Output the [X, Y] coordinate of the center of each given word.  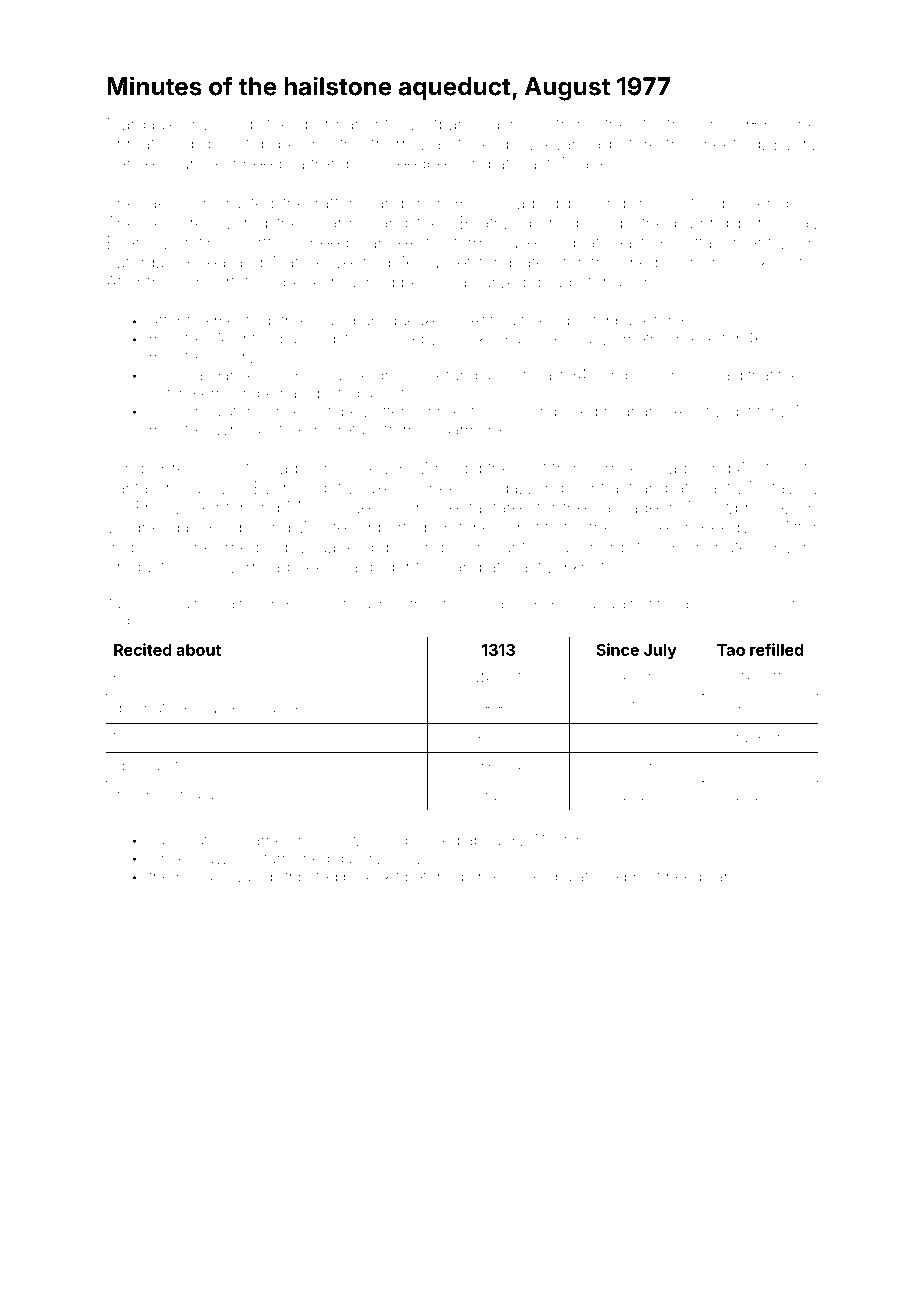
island [485, 604]
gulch [699, 606]
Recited [143, 649]
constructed [228, 204]
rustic [687, 203]
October [336, 411]
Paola [579, 604]
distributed [301, 877]
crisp [278, 605]
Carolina [680, 375]
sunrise [436, 411]
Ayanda [572, 145]
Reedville [736, 527]
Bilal [470, 203]
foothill [666, 124]
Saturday [140, 263]
